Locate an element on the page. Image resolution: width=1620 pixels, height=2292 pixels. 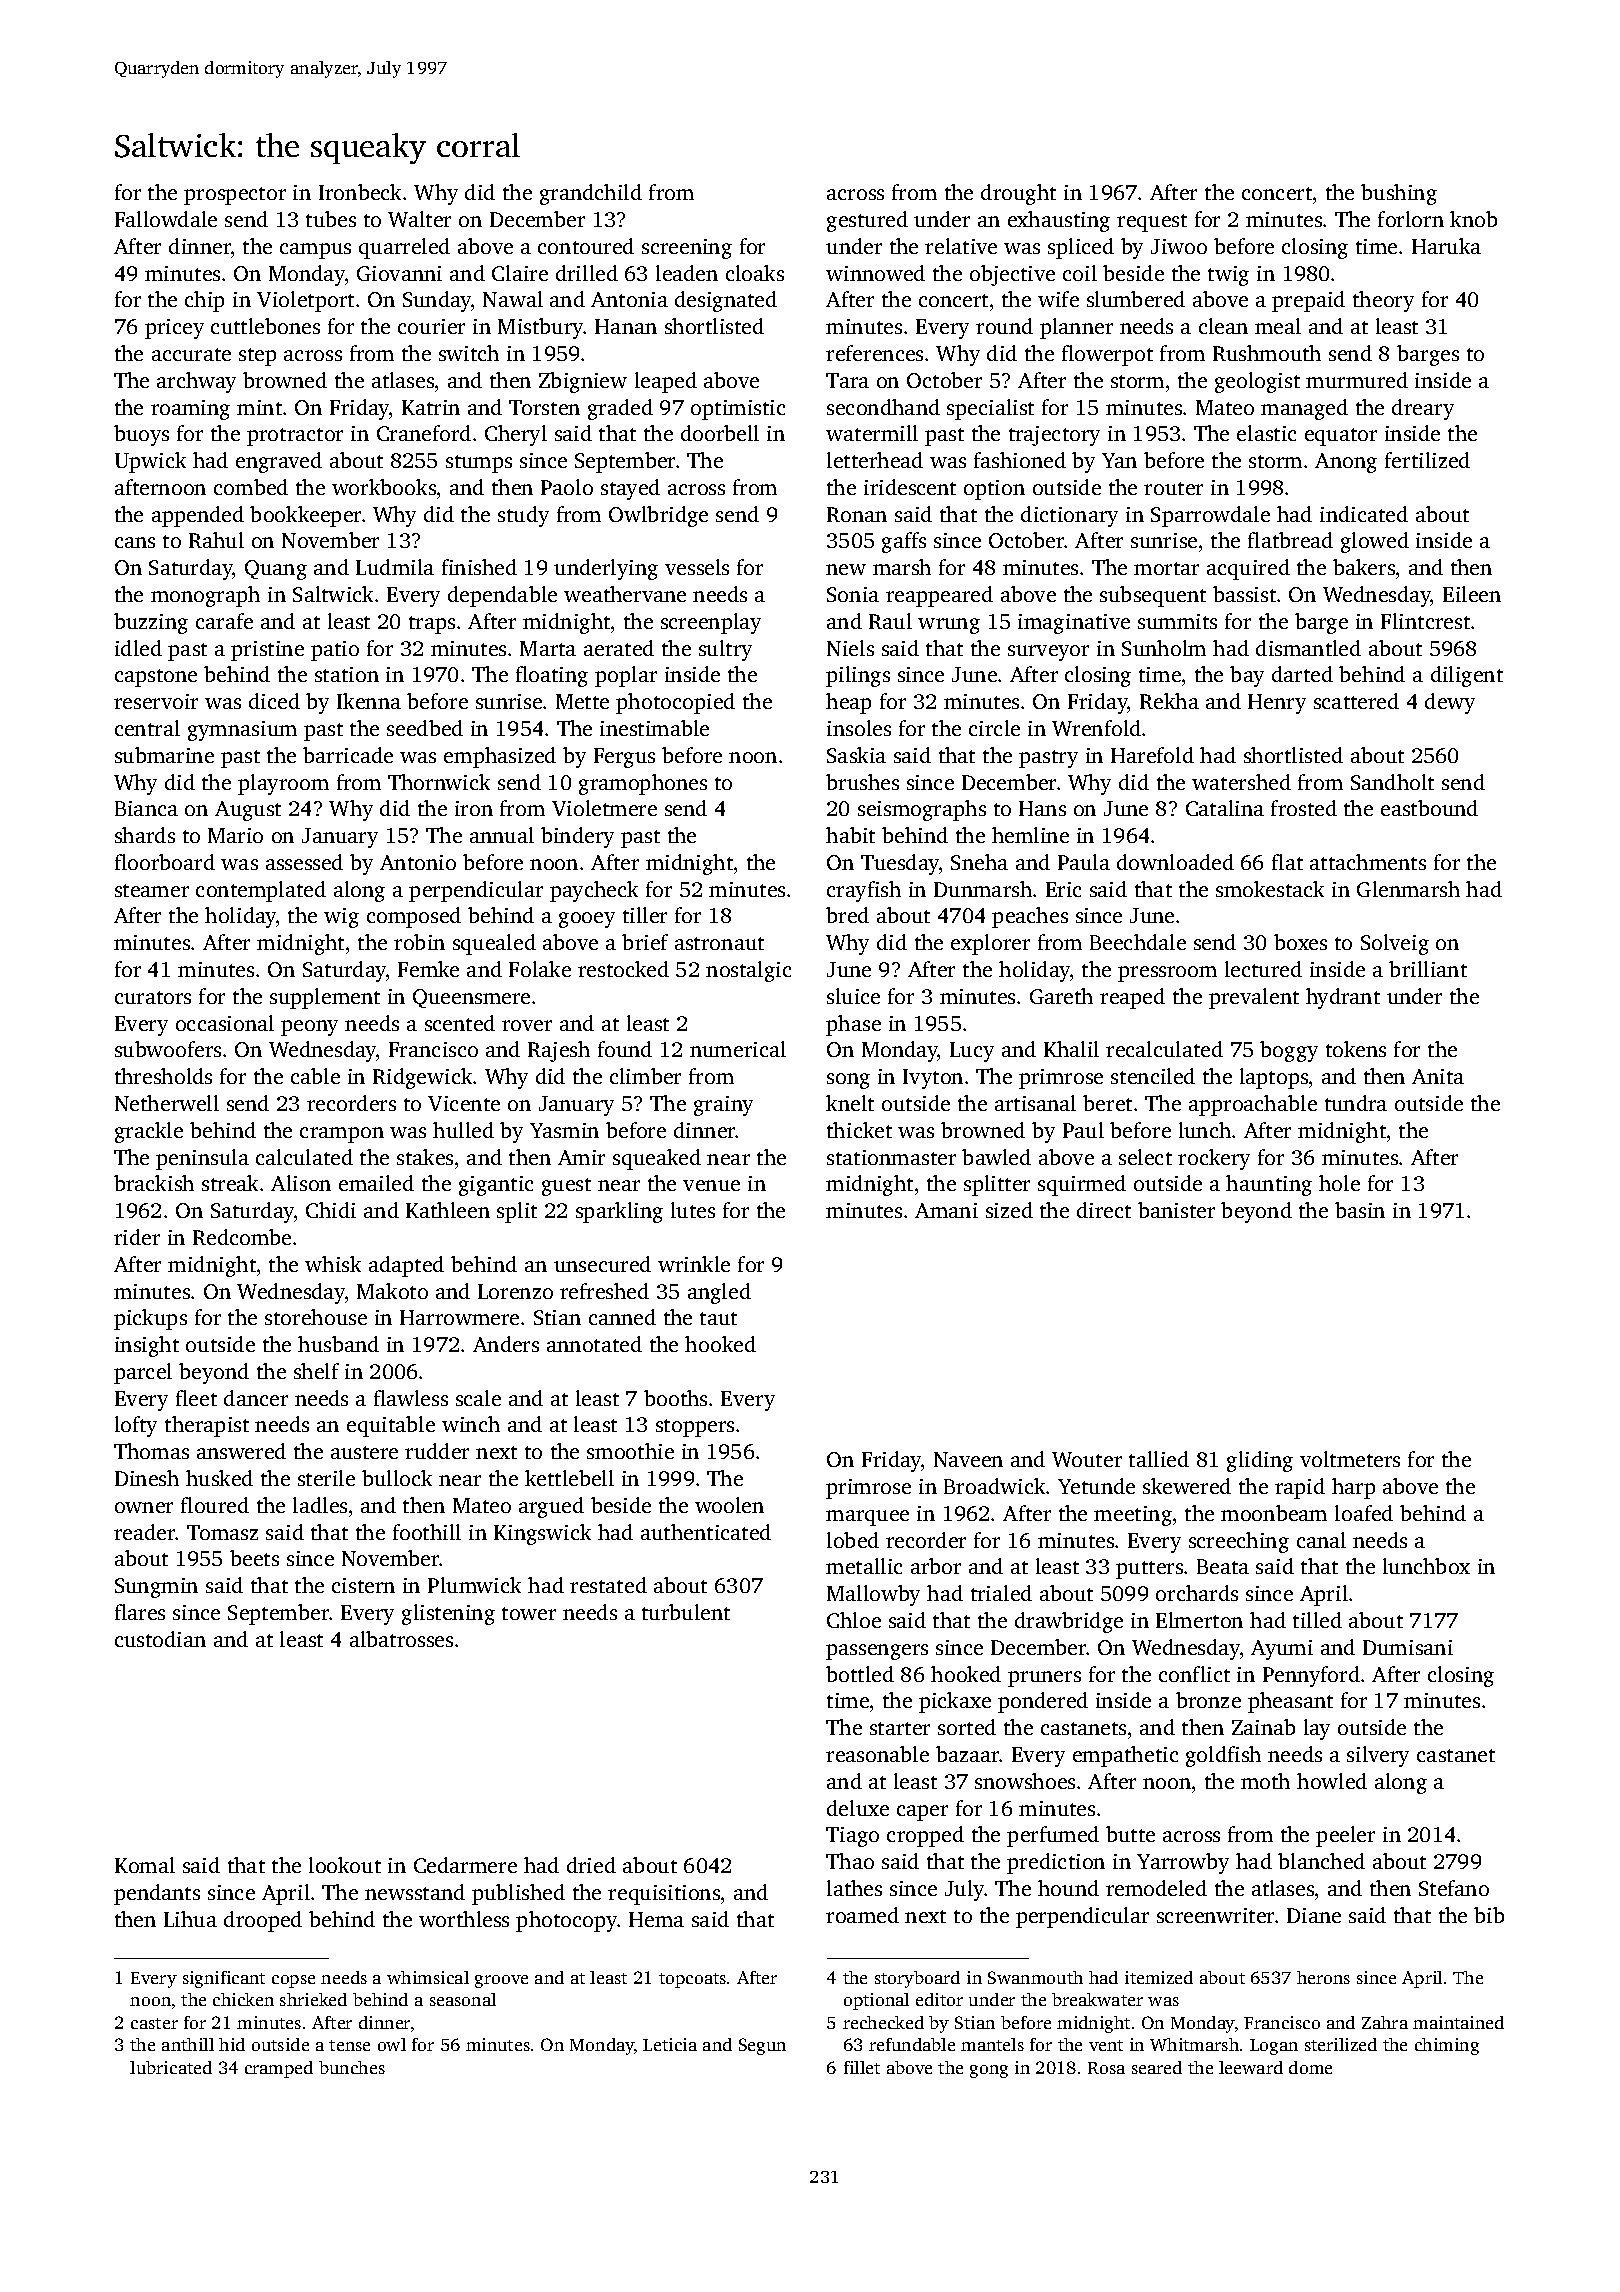
Eileen is located at coordinates (1472, 594).
